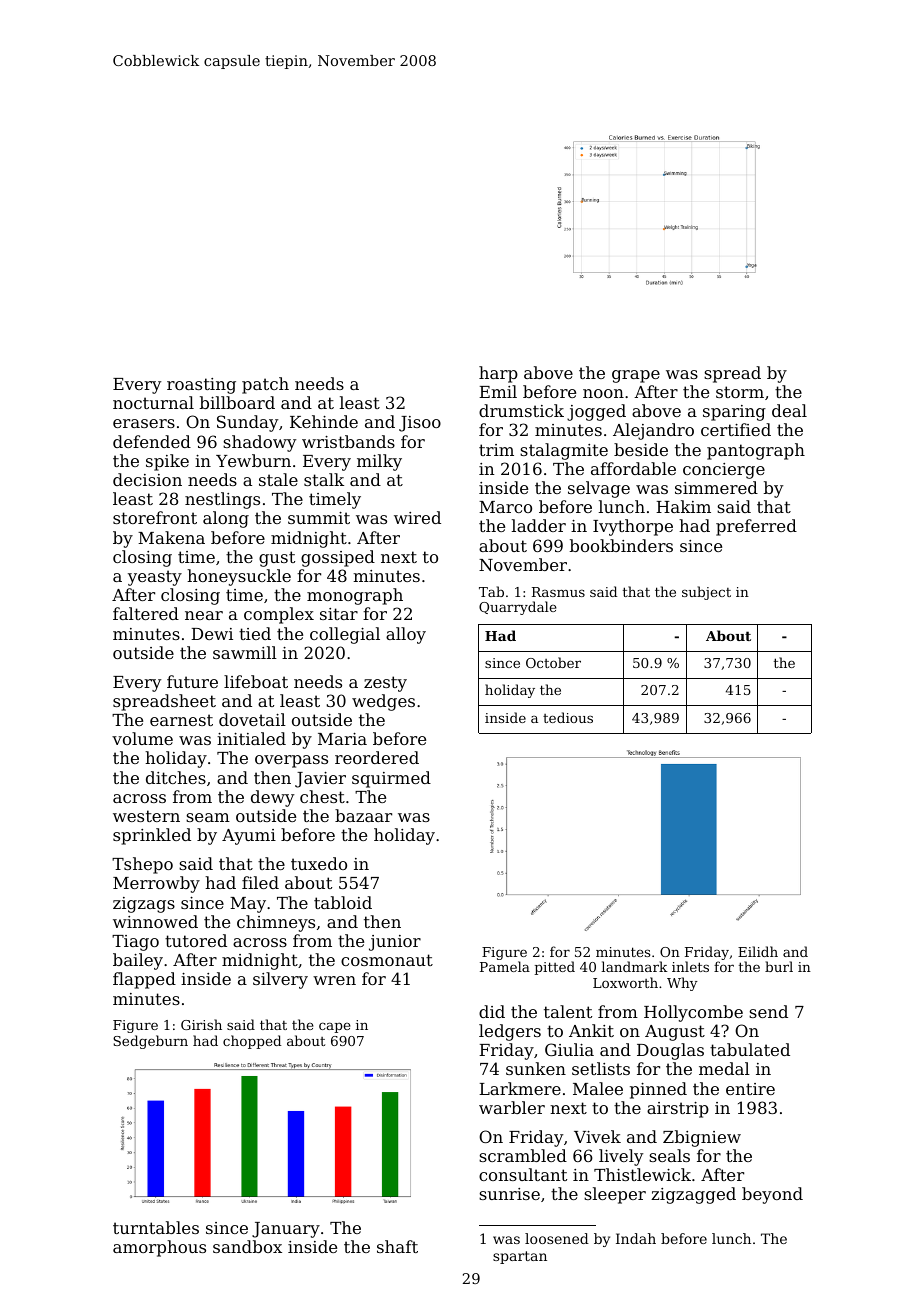 This page has width=924, height=1308. I want to click on warbler, so click(512, 1107).
